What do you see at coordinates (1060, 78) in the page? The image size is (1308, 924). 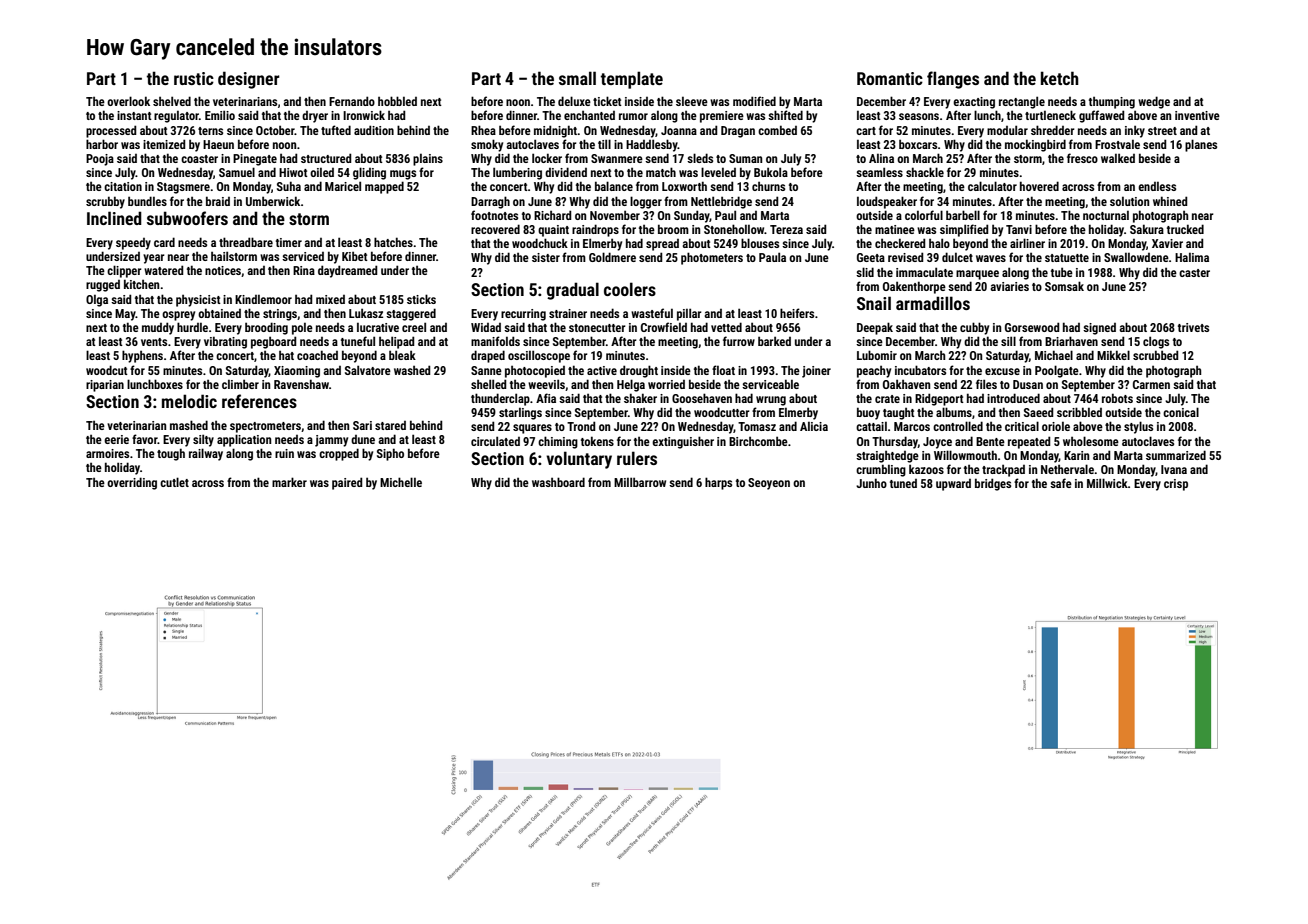 I see `ketch` at bounding box center [1060, 78].
